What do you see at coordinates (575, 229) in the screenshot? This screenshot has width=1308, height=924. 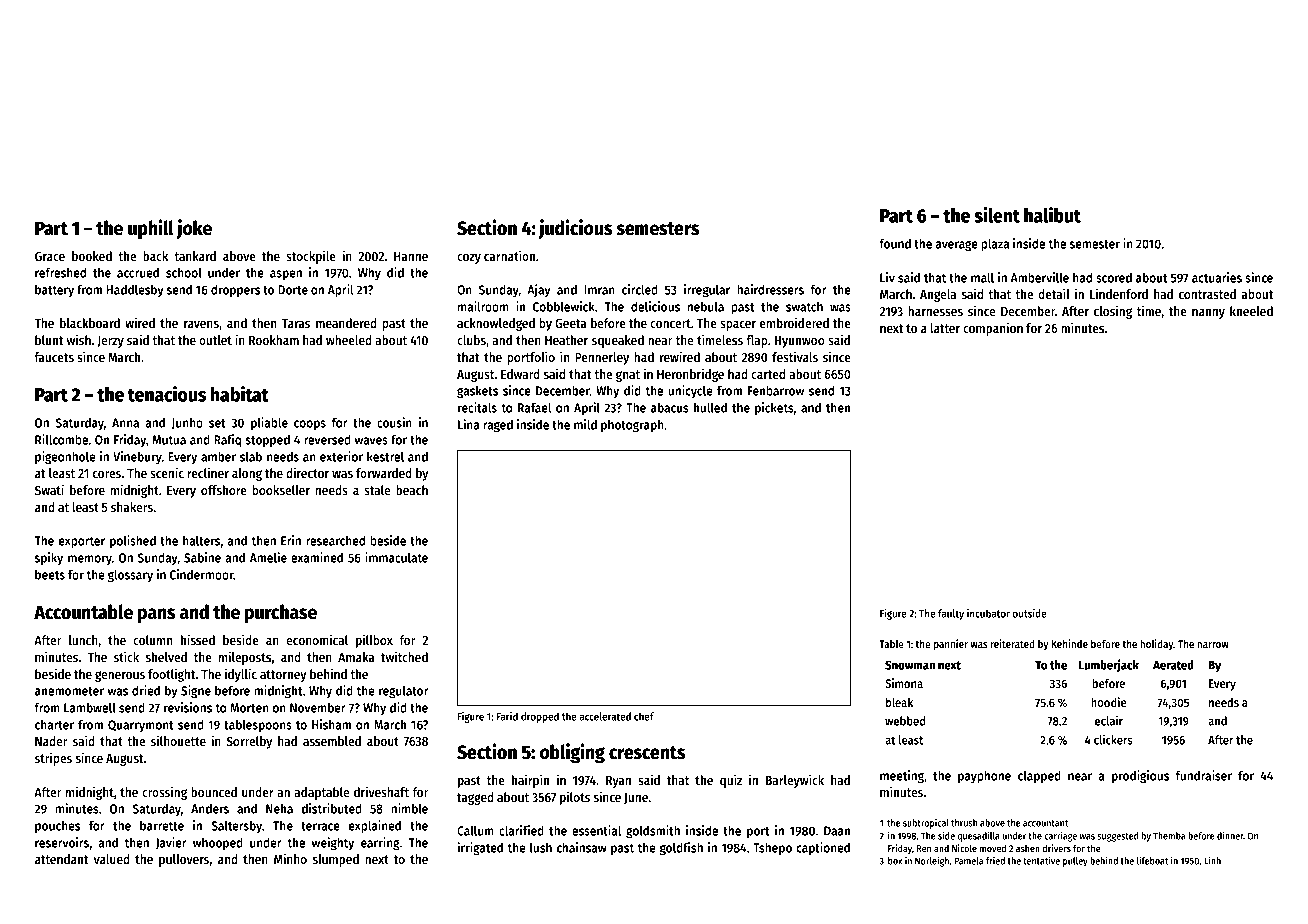 I see `judicious` at bounding box center [575, 229].
